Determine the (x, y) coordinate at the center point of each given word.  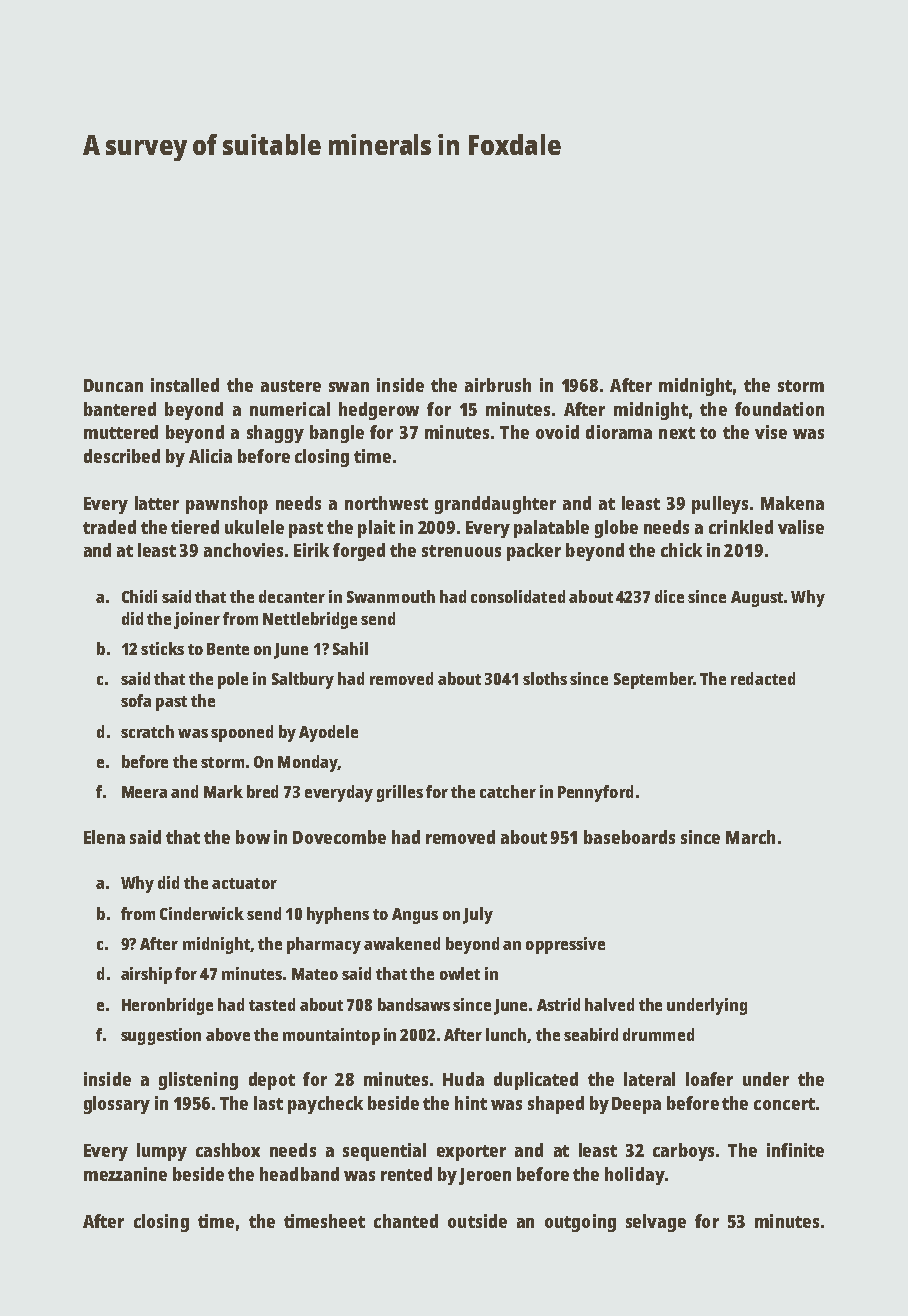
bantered (120, 409)
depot (272, 1081)
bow (253, 837)
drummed (658, 1034)
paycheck (325, 1105)
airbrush (498, 385)
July (478, 915)
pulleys (720, 505)
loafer (709, 1079)
